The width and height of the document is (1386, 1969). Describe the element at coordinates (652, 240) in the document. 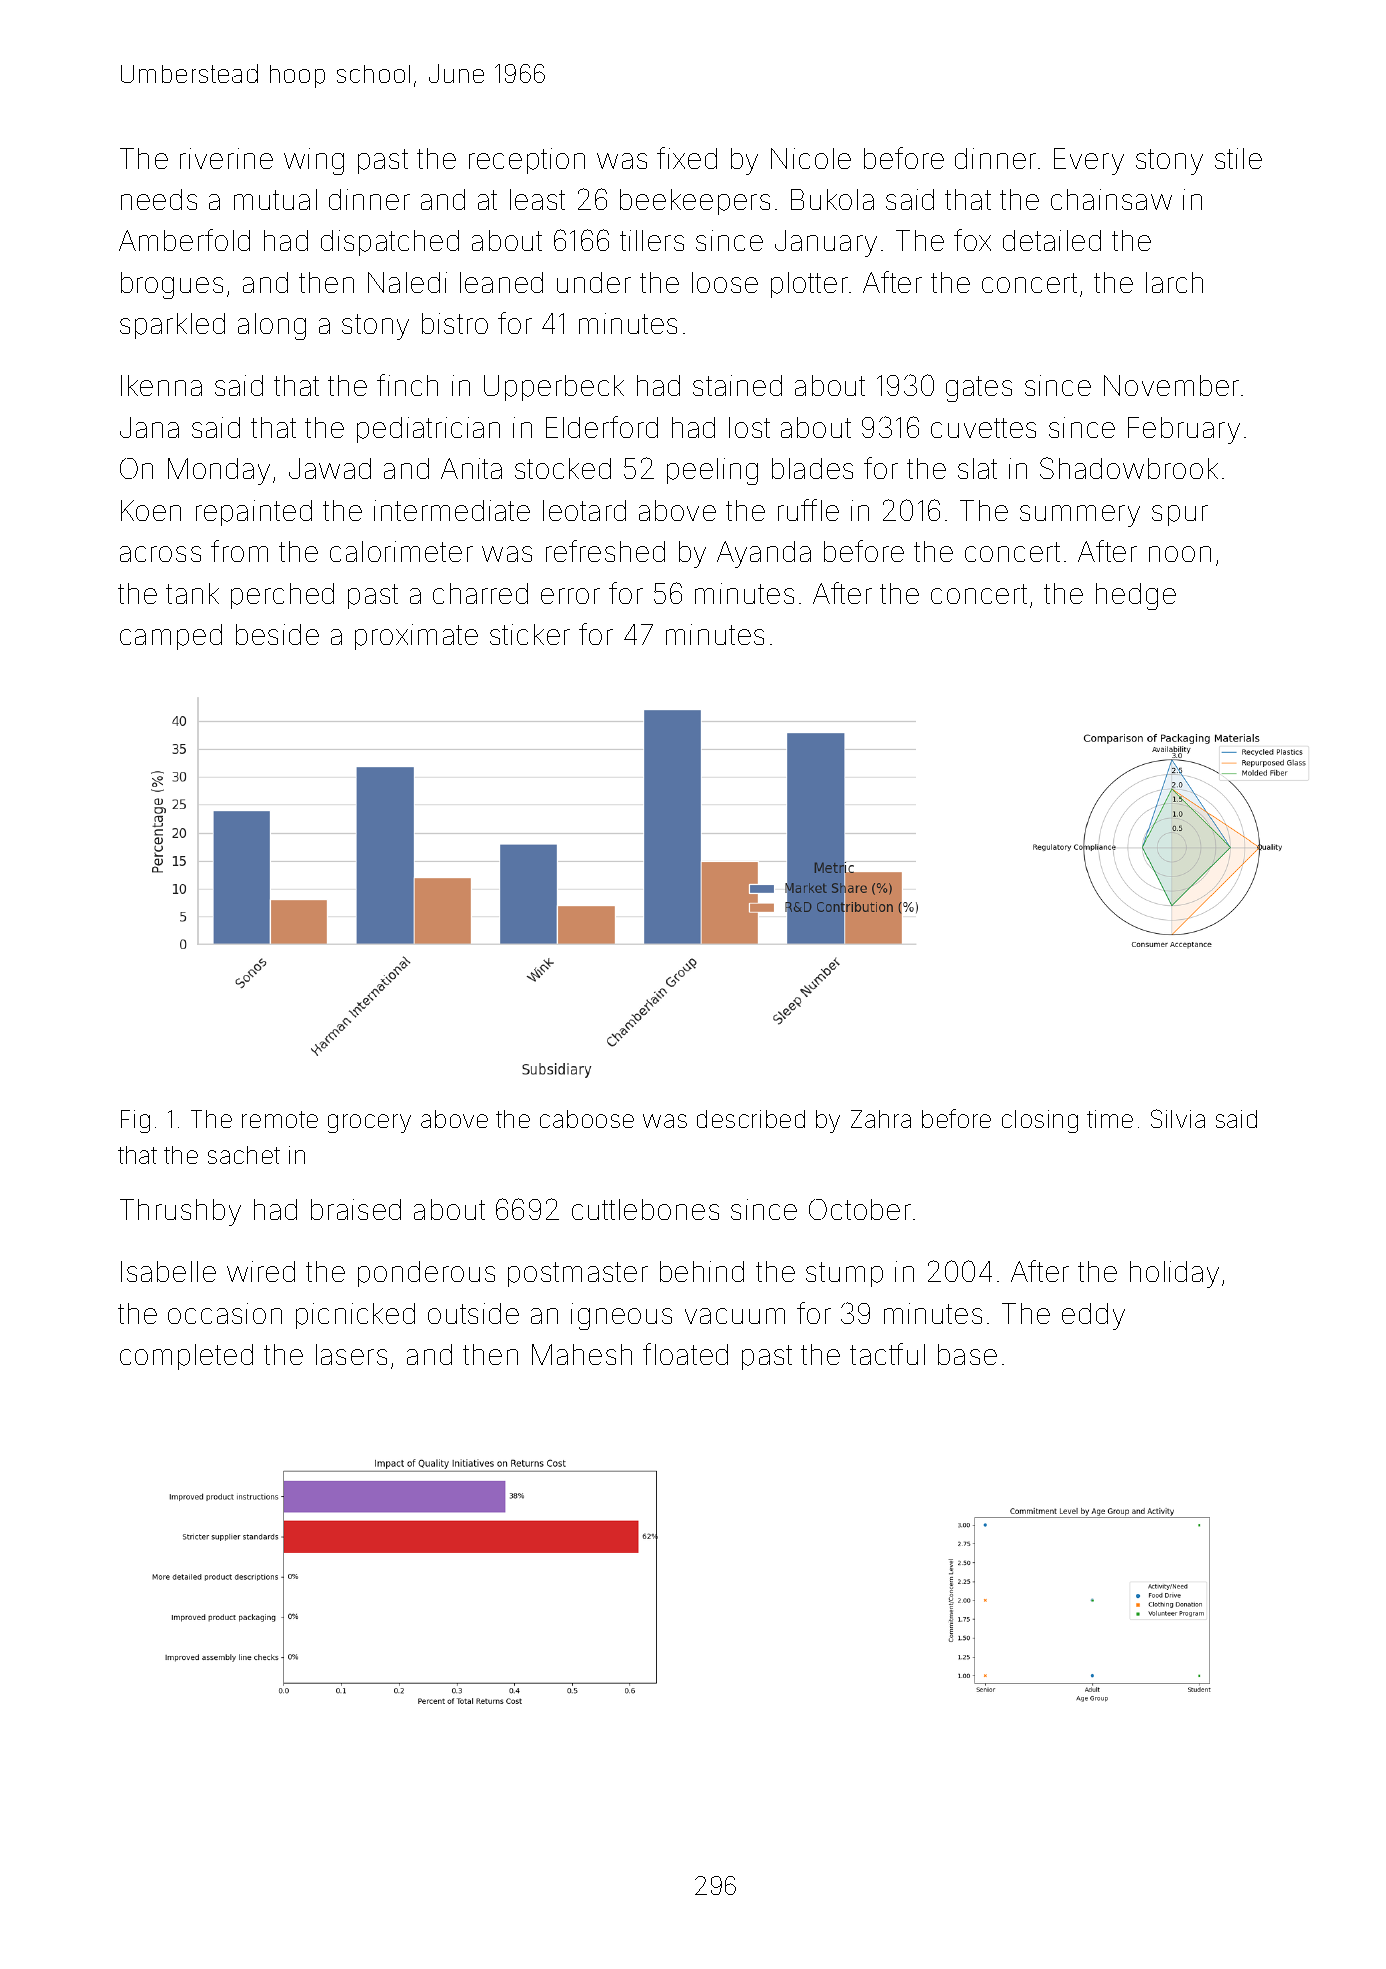

I see `tillers` at that location.
